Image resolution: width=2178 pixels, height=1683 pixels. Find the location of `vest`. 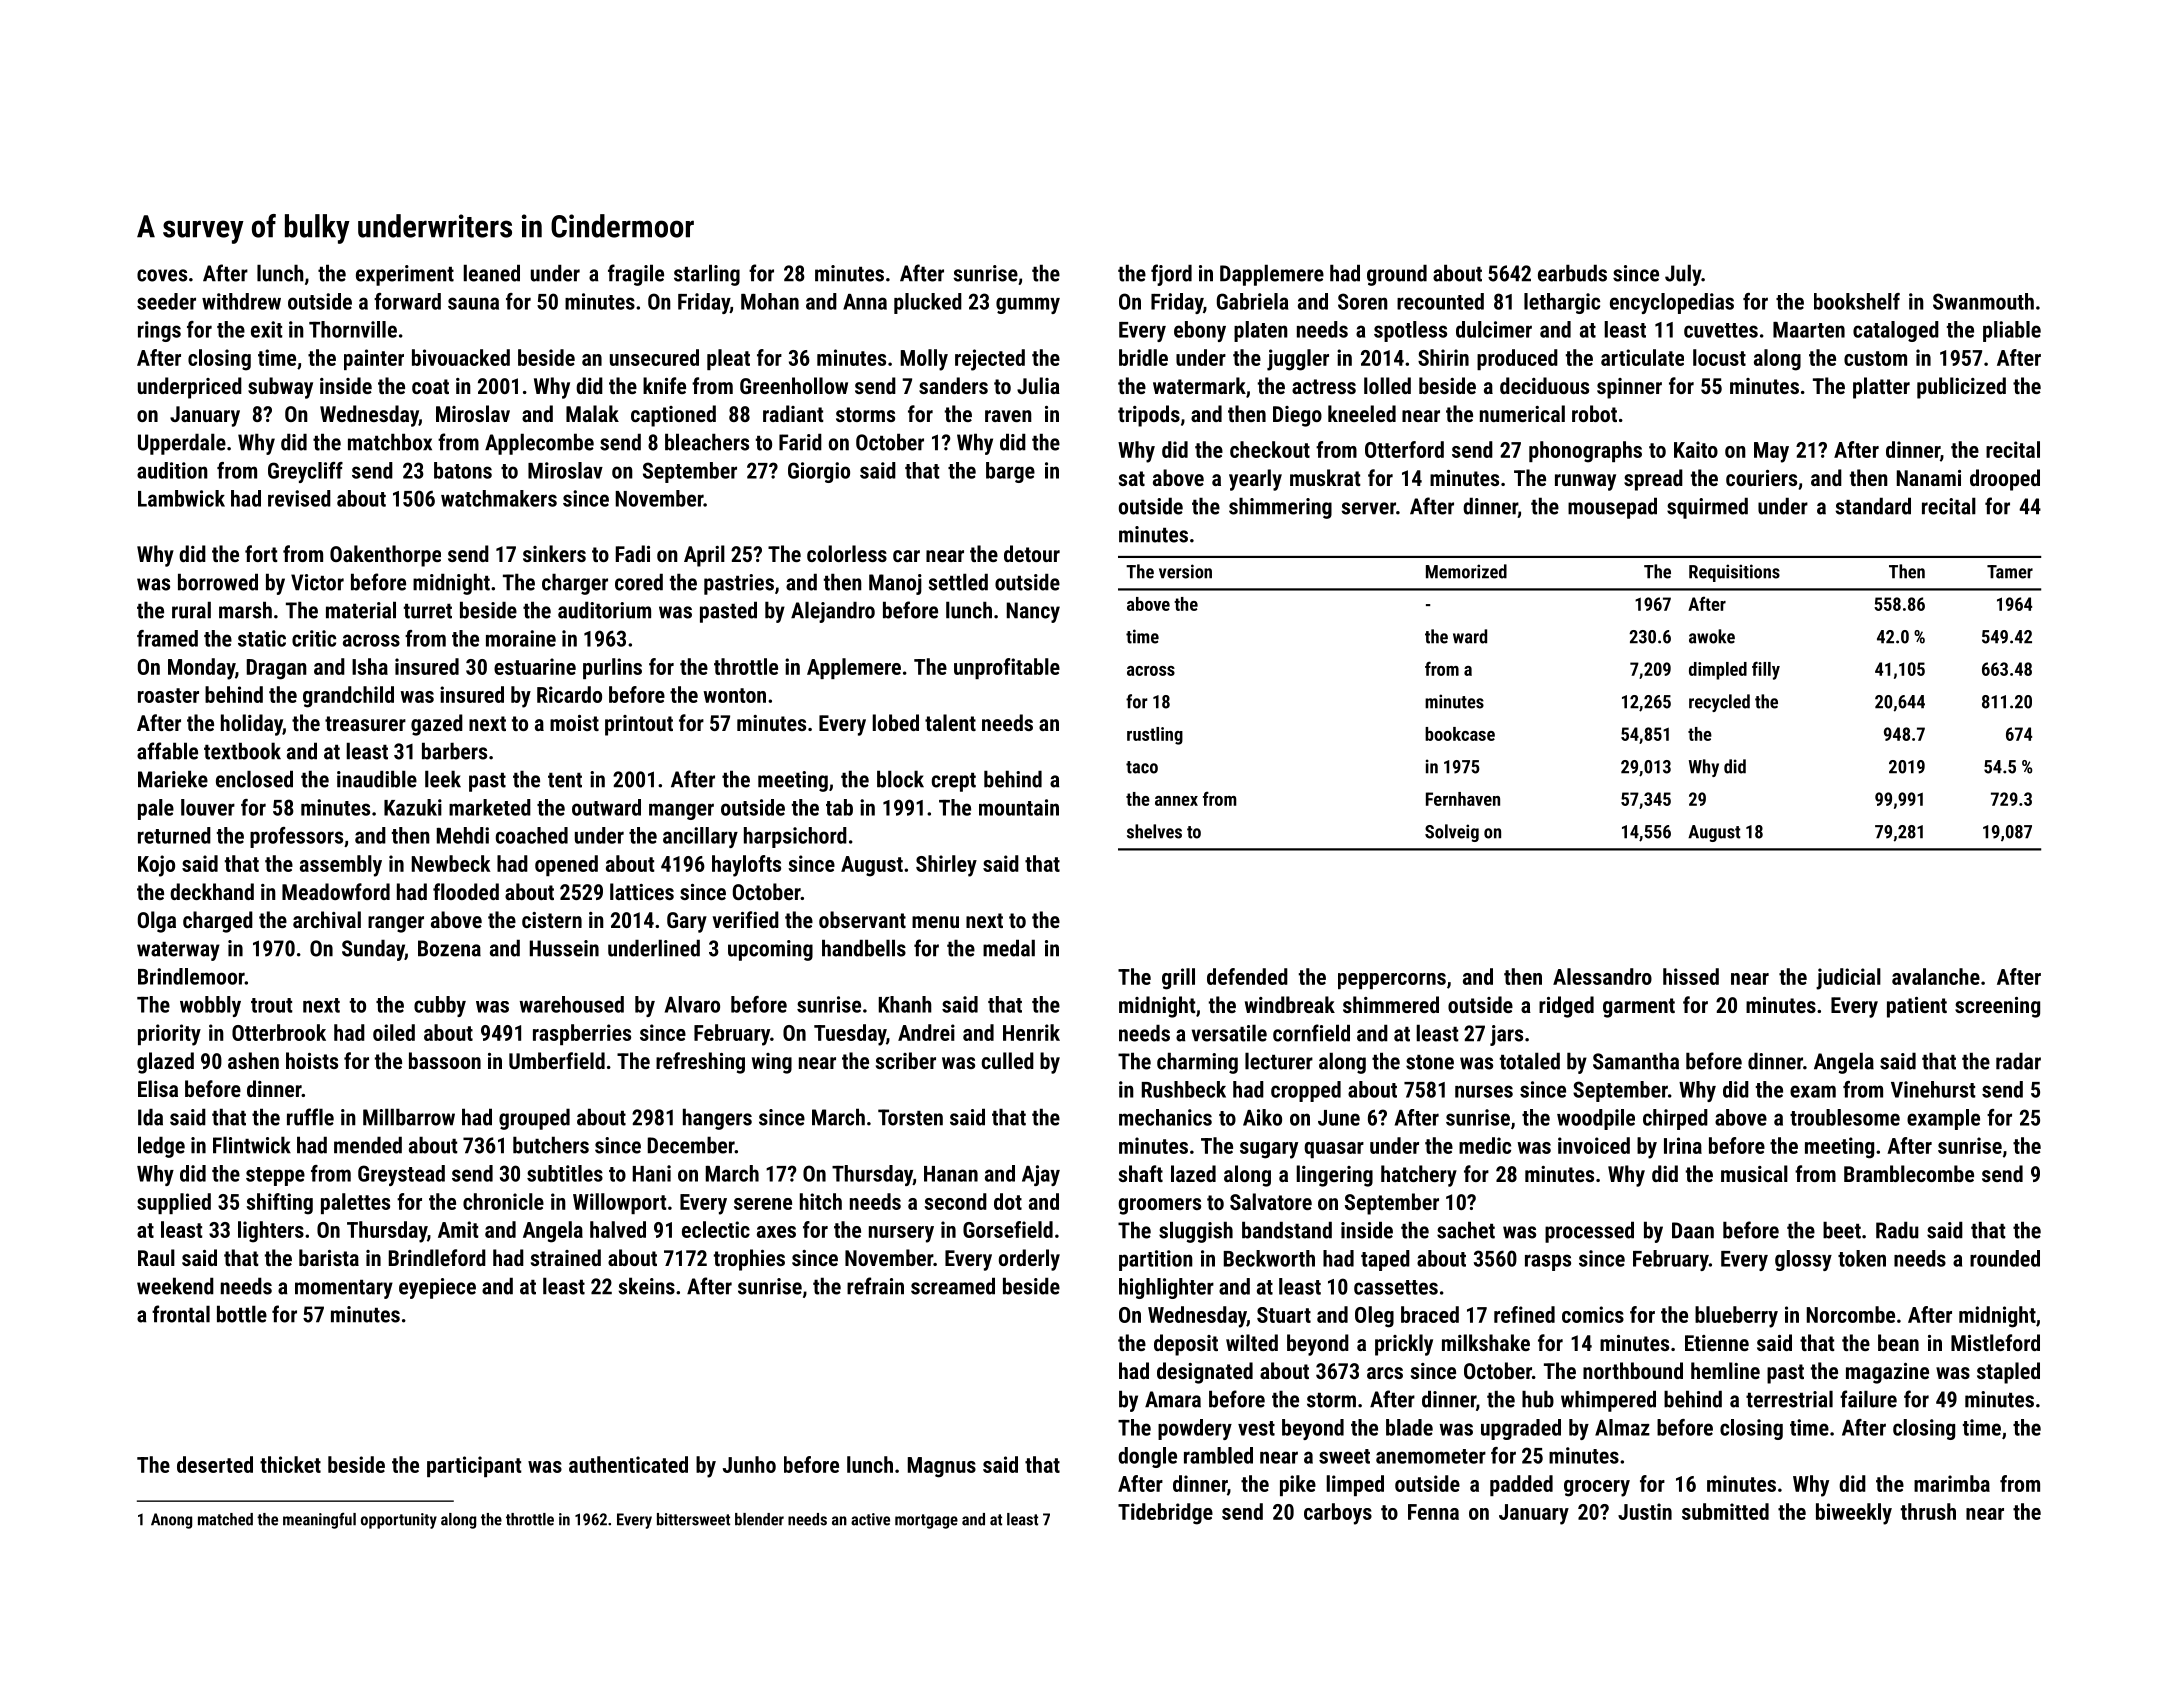

vest is located at coordinates (1256, 1428).
